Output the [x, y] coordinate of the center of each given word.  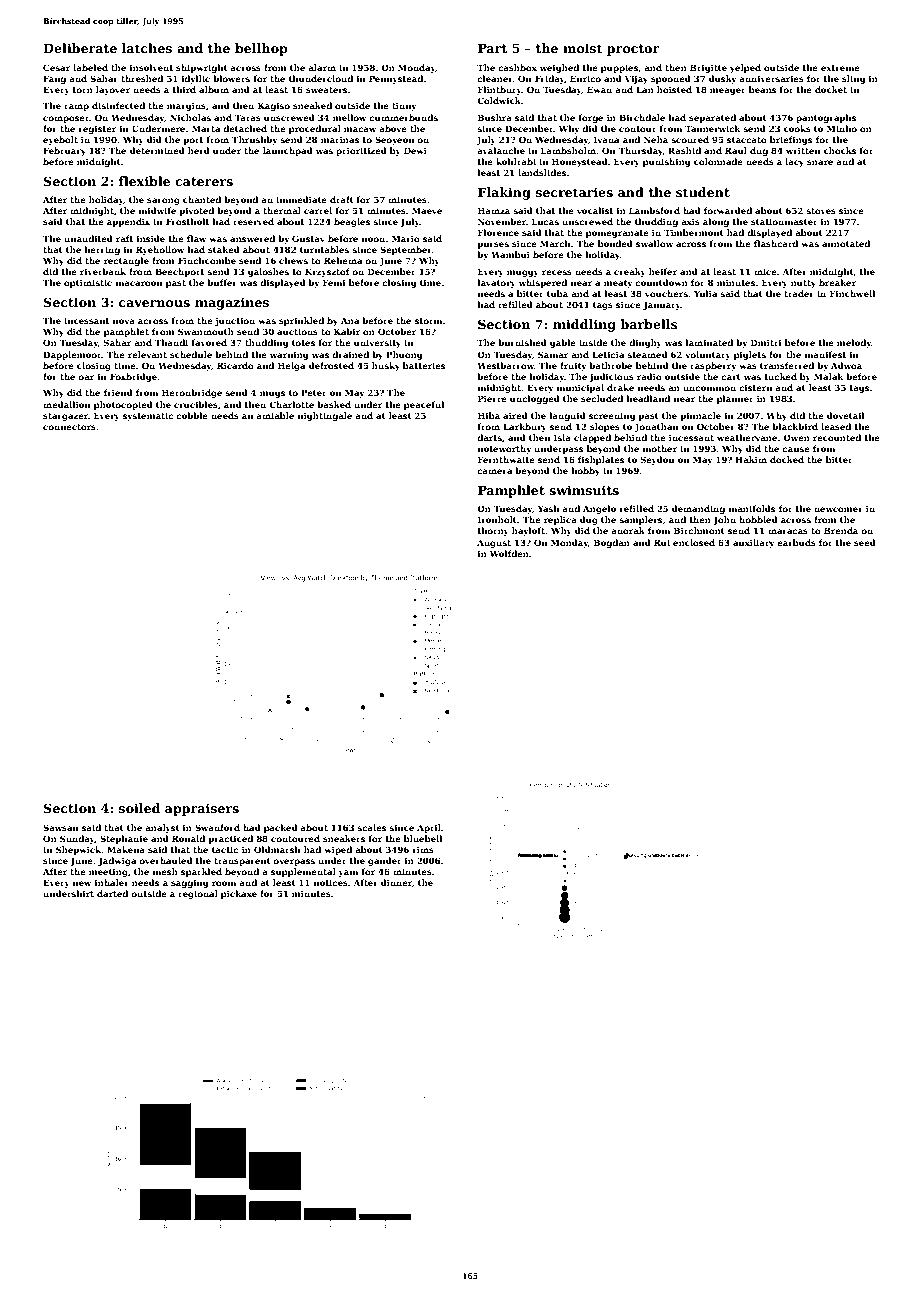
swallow [654, 243]
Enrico [585, 78]
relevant [147, 354]
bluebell [423, 838]
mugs [272, 394]
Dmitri [766, 342]
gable [563, 343]
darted [112, 893]
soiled [139, 808]
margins [186, 106]
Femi [334, 282]
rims [423, 849]
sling [853, 79]
